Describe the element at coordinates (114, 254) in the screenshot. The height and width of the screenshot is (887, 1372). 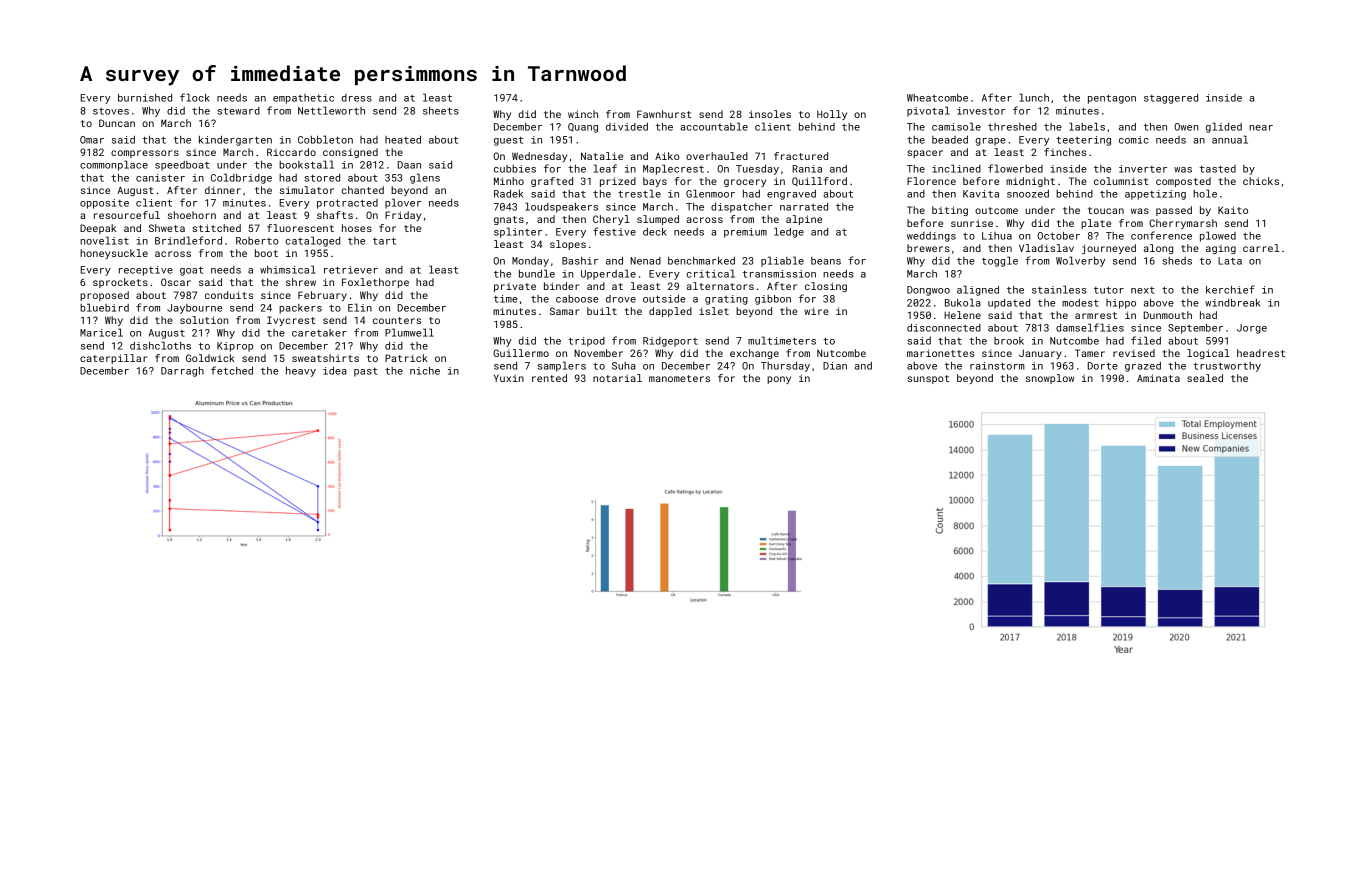
I see `honeysuckle` at that location.
